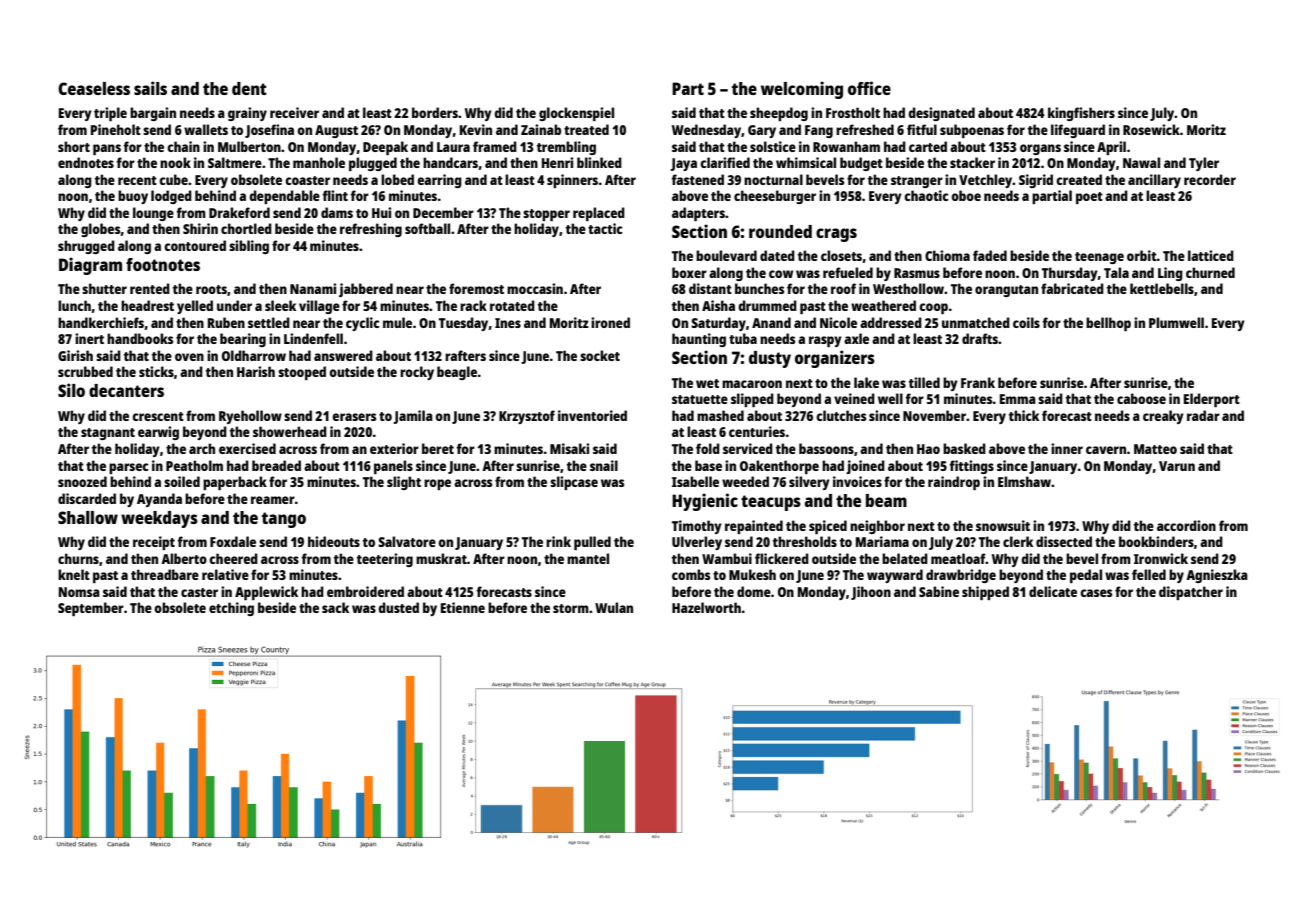 This screenshot has width=1308, height=924. What do you see at coordinates (453, 147) in the screenshot?
I see `Laura` at bounding box center [453, 147].
